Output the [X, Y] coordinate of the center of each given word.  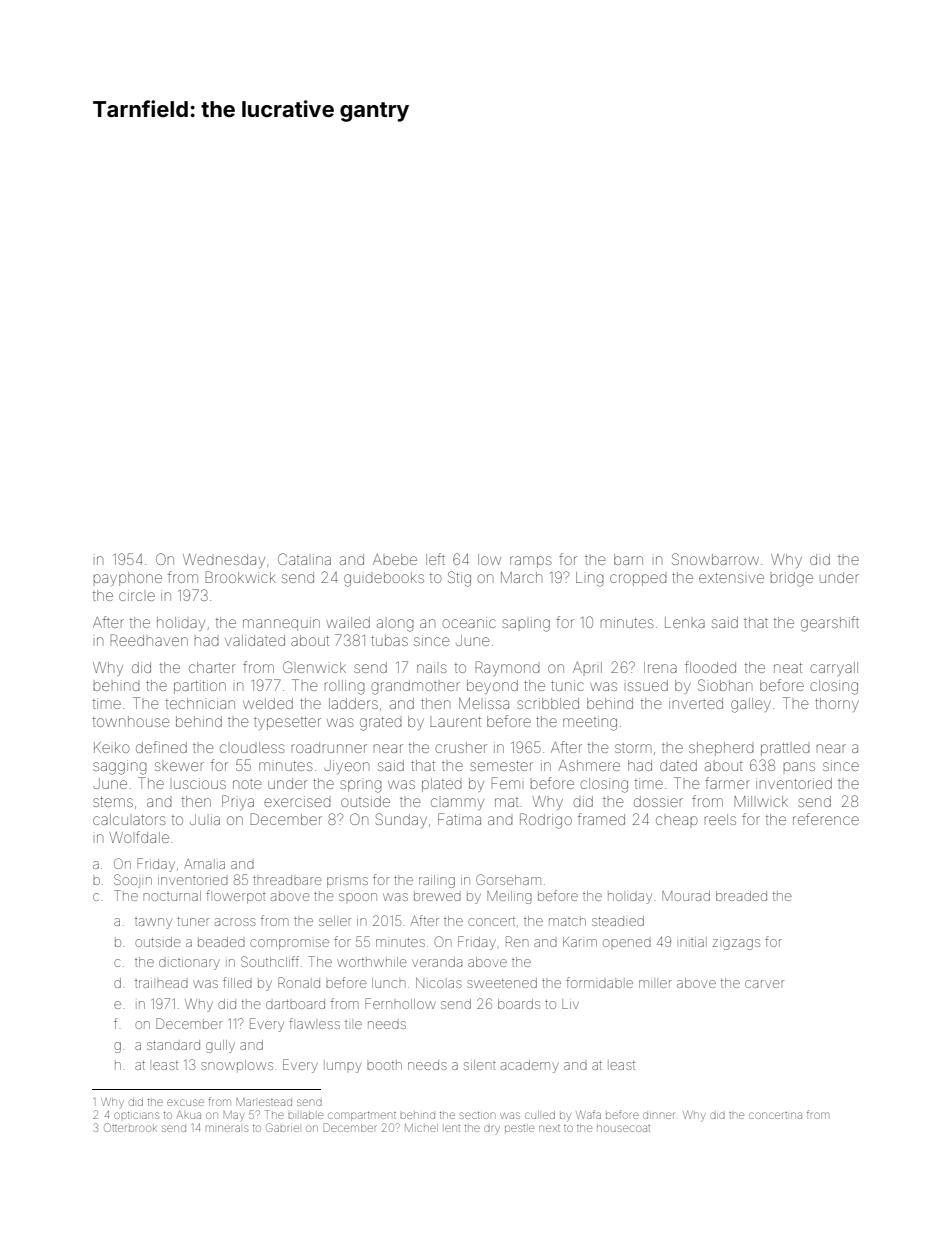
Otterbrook [130, 1127]
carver [764, 984]
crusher [461, 747]
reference [826, 819]
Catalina [304, 559]
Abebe [395, 559]
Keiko [112, 747]
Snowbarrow [715, 559]
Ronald [299, 982]
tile [353, 1025]
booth [384, 1065]
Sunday [401, 820]
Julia [205, 819]
